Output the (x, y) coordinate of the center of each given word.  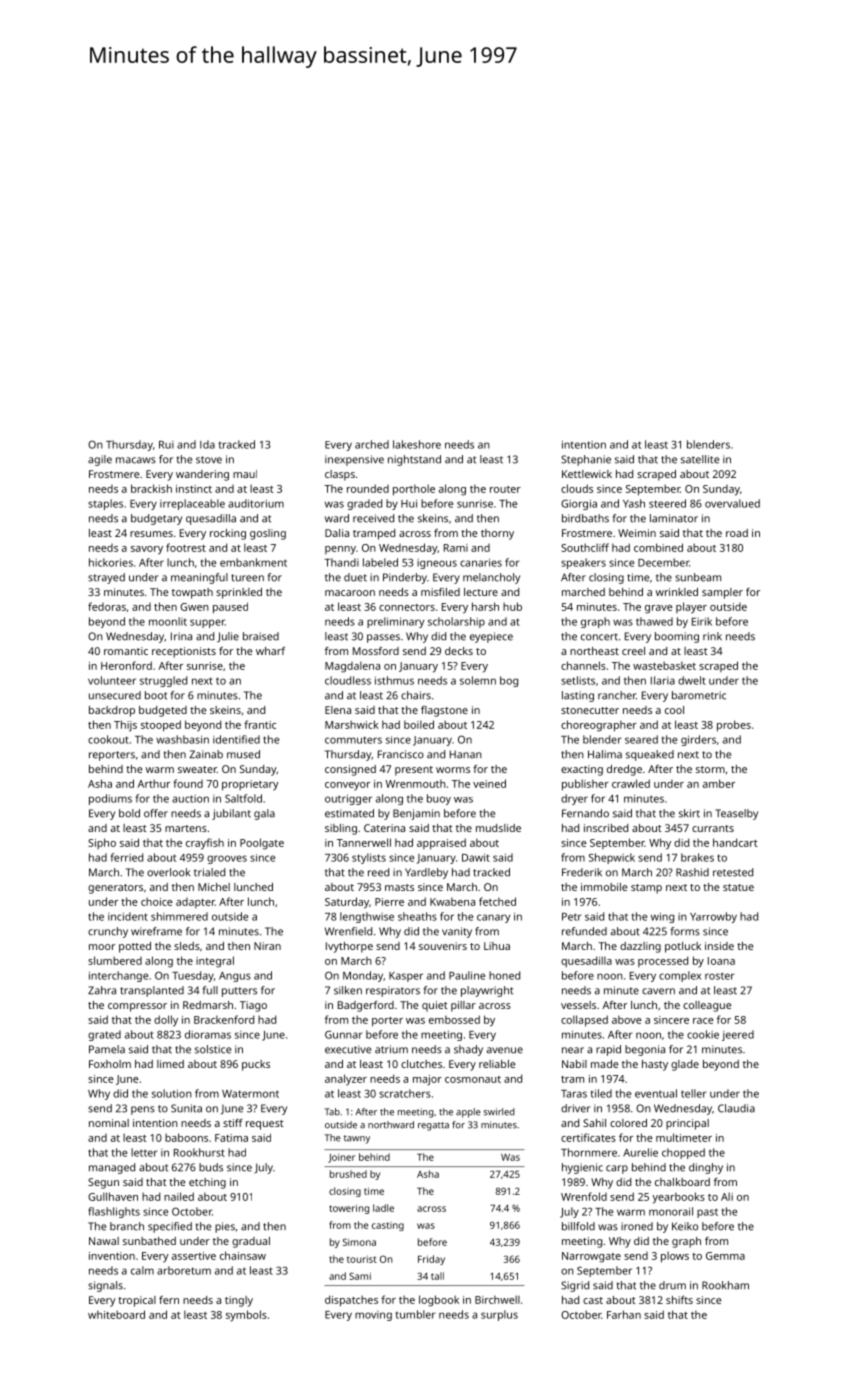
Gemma (725, 1256)
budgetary (156, 519)
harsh (485, 606)
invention (112, 1256)
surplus (499, 1315)
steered (667, 503)
